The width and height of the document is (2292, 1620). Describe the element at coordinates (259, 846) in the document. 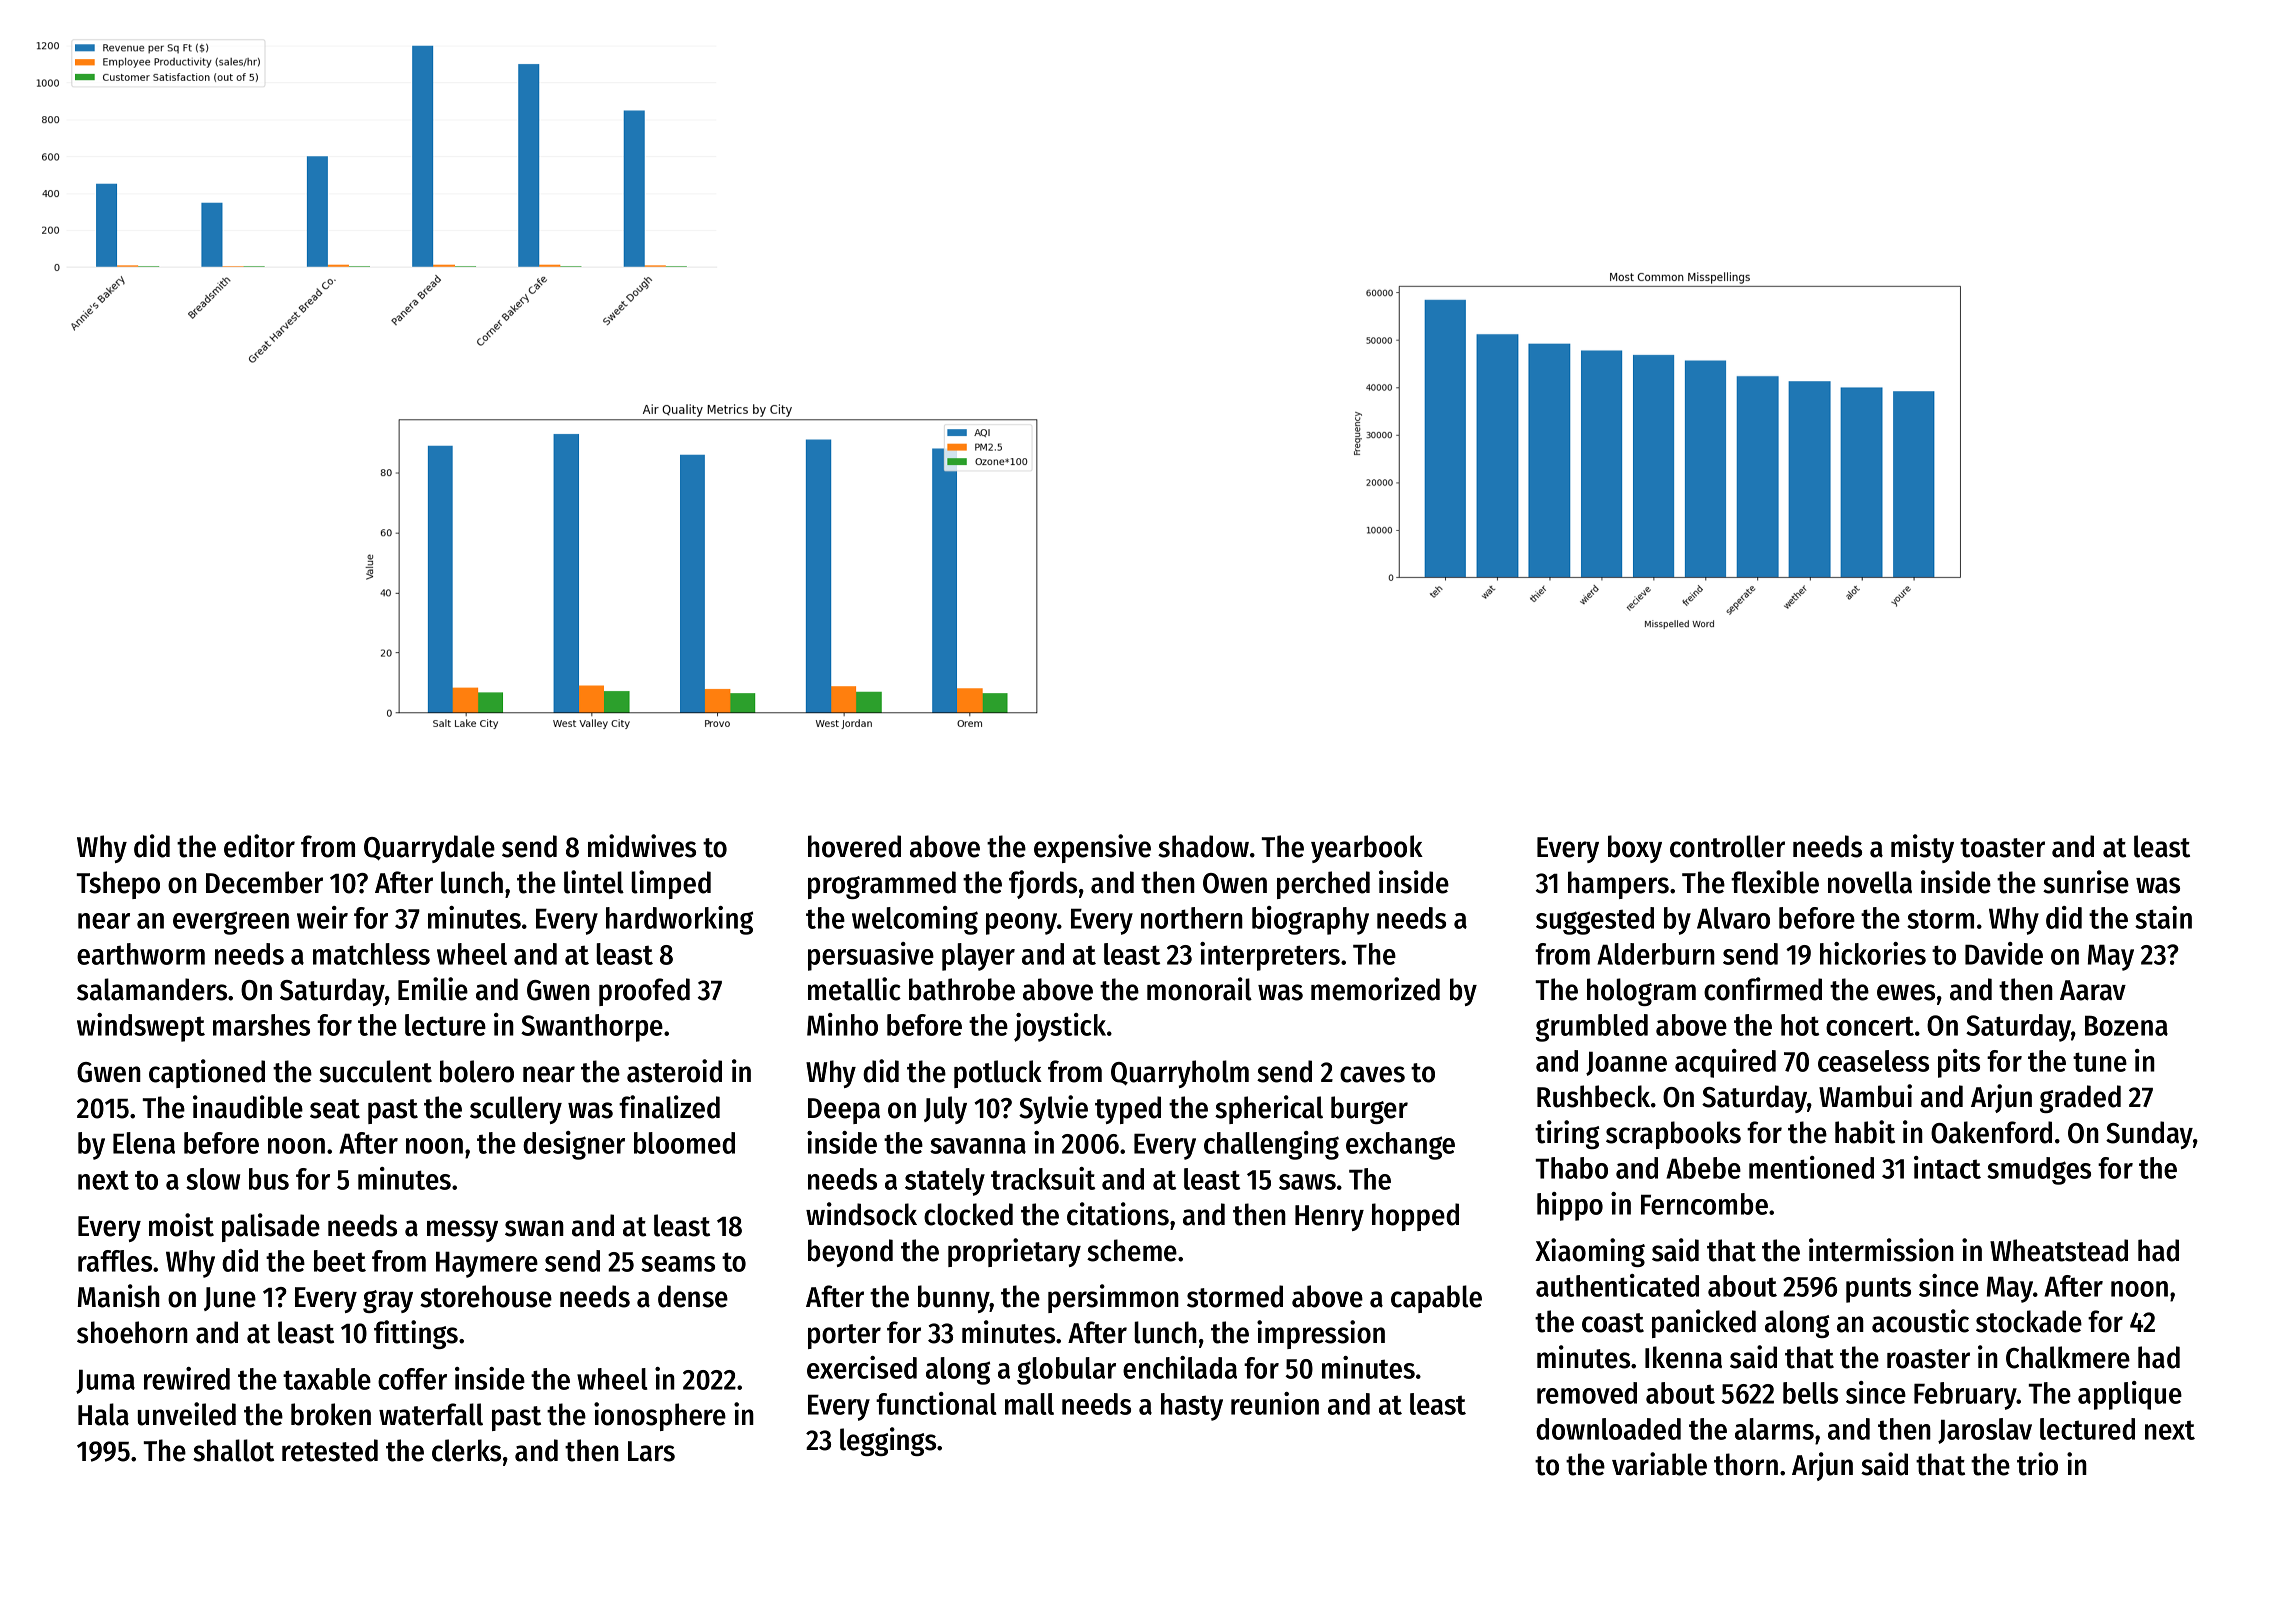

I see `editor` at that location.
